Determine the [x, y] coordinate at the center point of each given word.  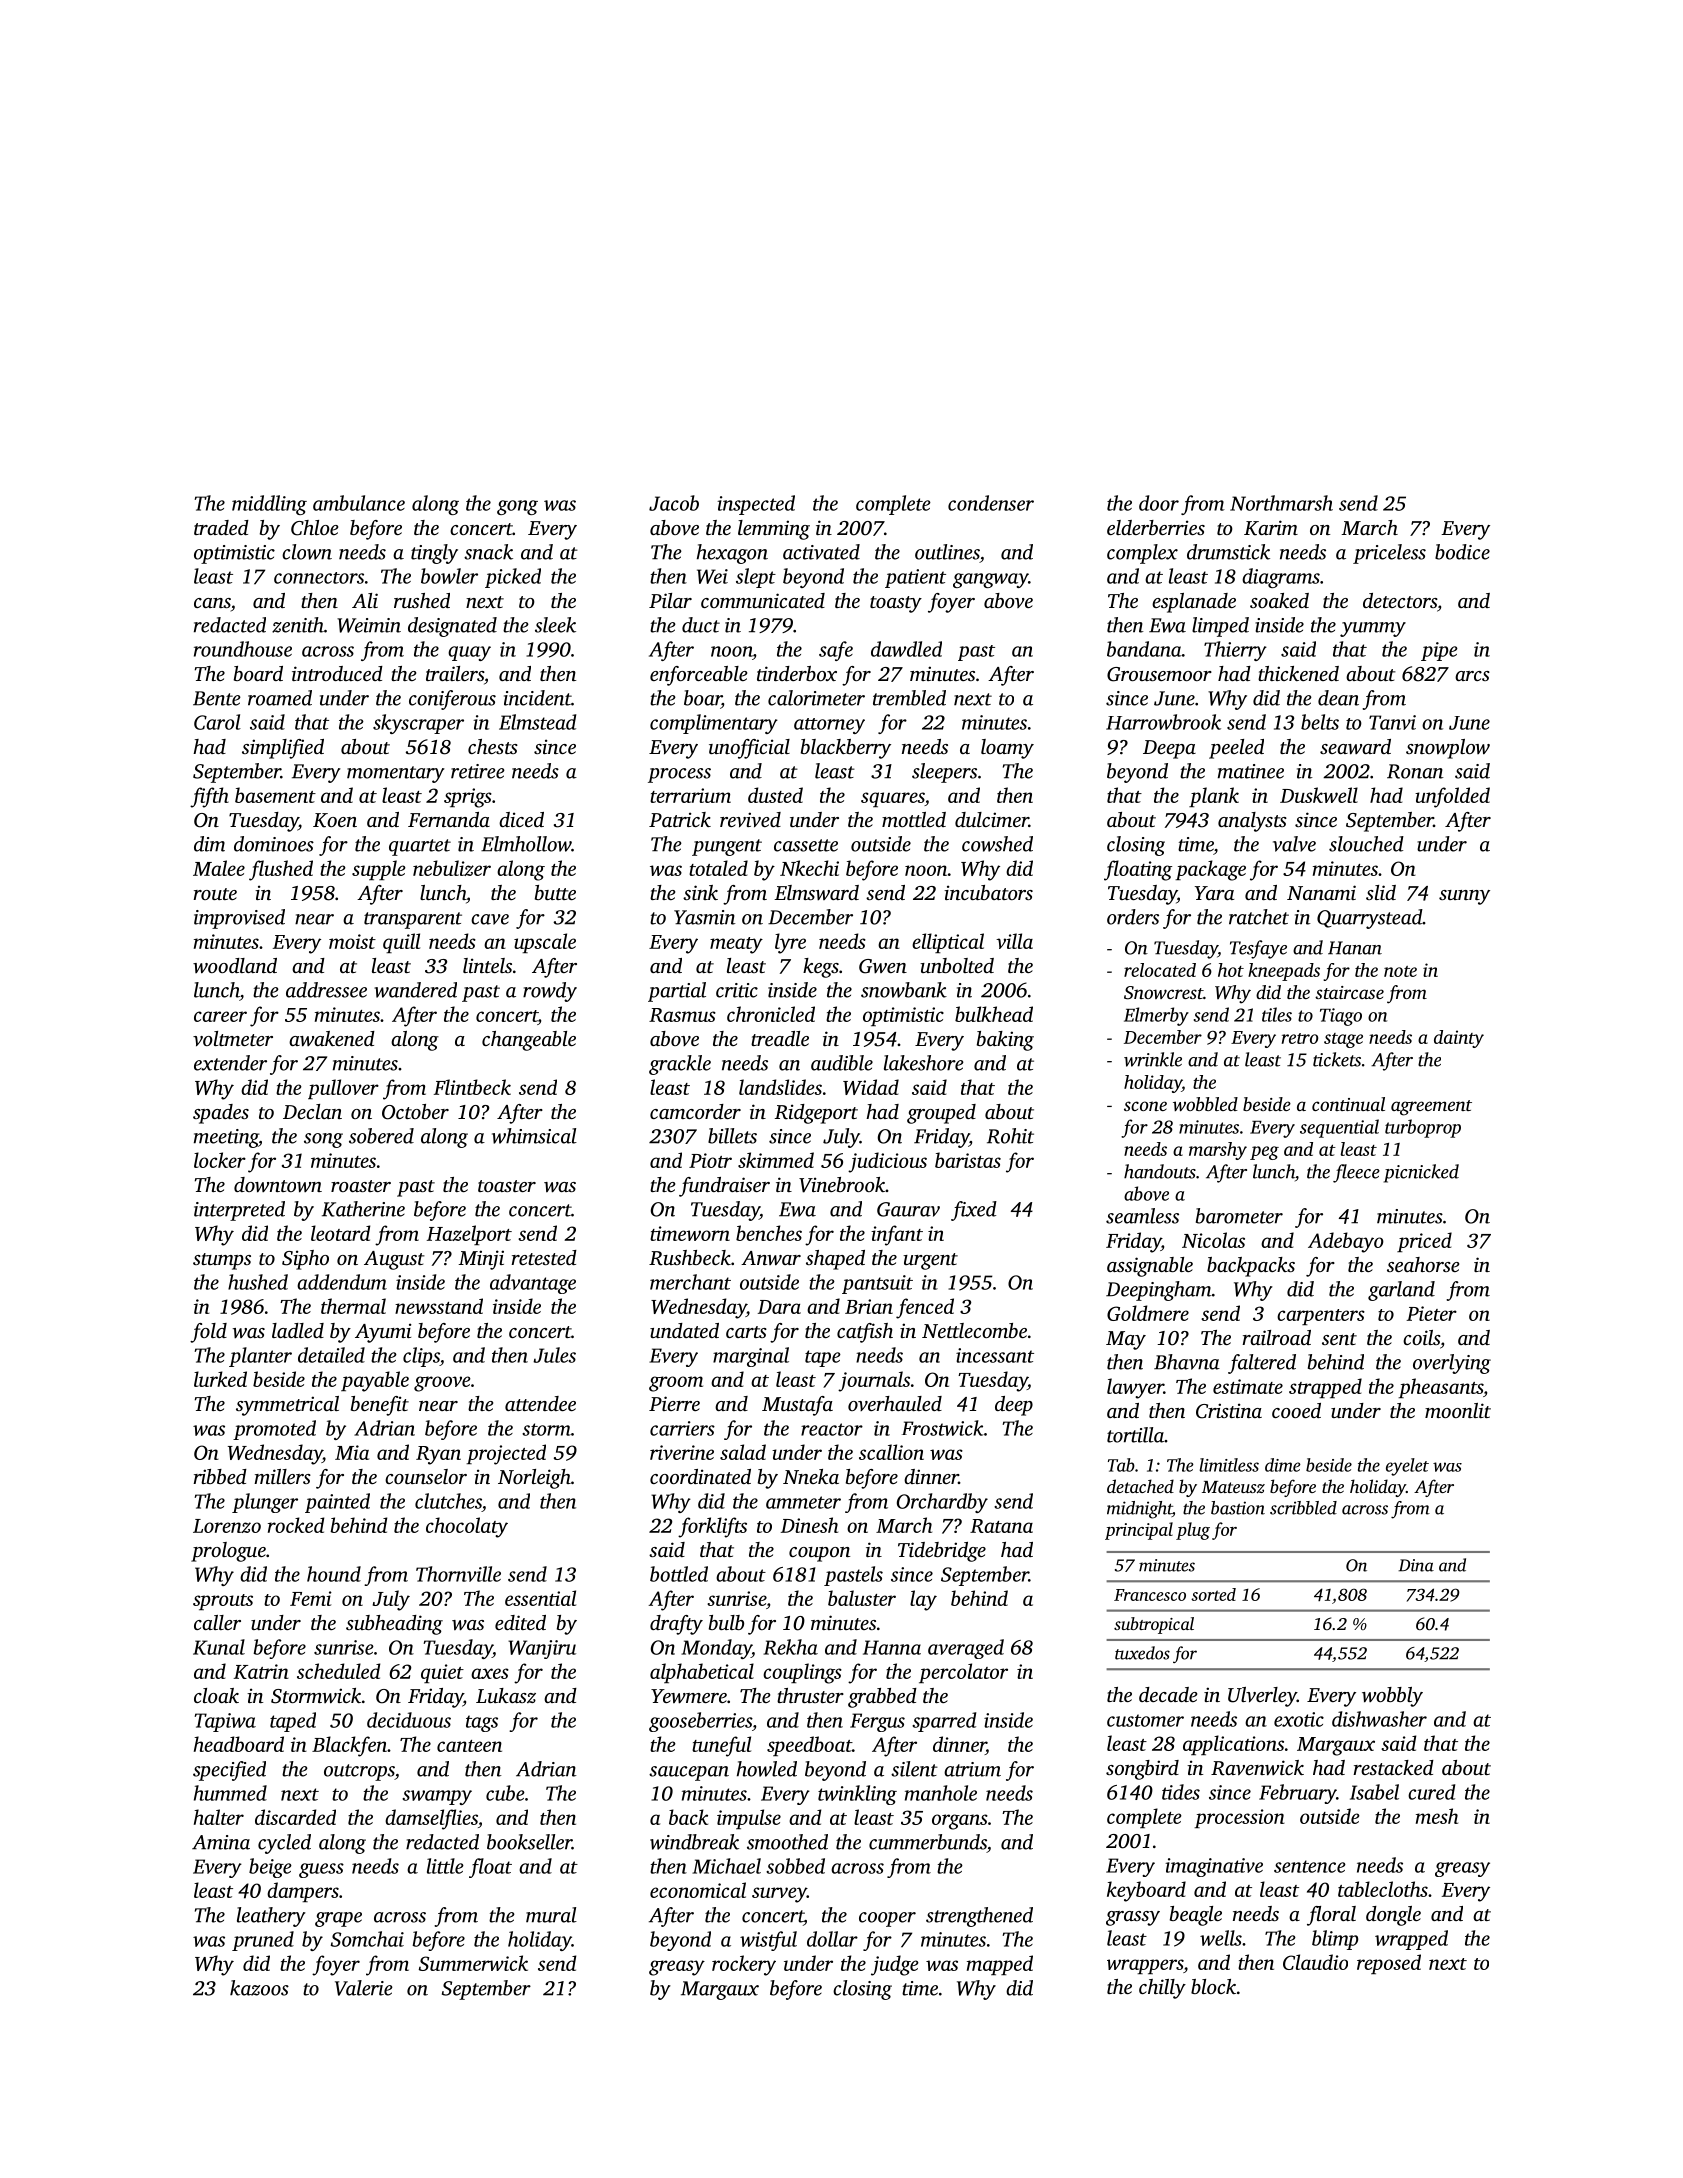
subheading [394, 1625]
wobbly [1392, 1697]
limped [1220, 627]
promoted [274, 1430]
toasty [896, 604]
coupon [819, 1554]
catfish [865, 1333]
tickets [1337, 1059]
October [415, 1112]
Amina [221, 1842]
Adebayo [1346, 1242]
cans [212, 603]
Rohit [1010, 1136]
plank [1214, 797]
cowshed [997, 844]
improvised [239, 919]
